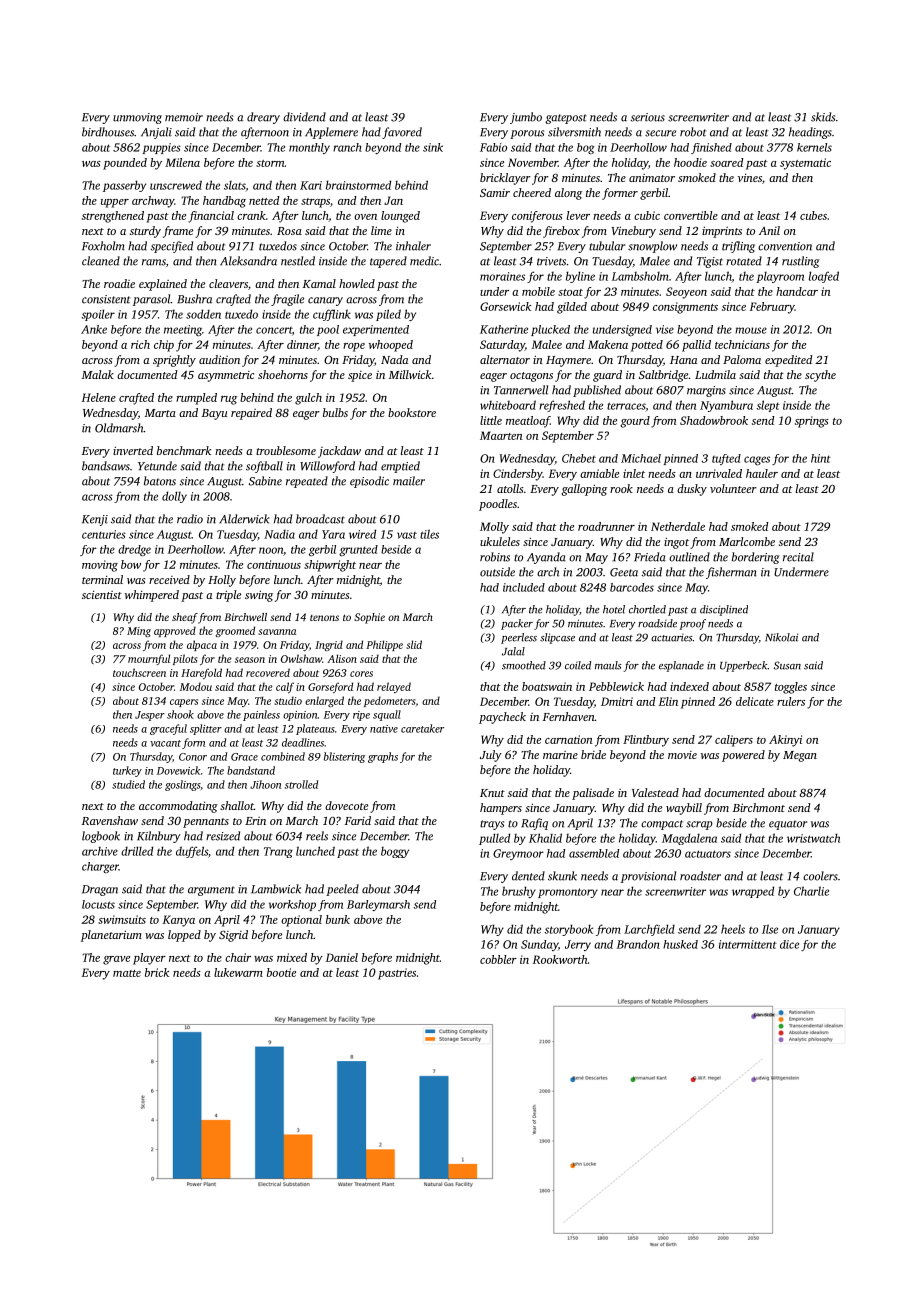 This screenshot has height=1308, width=924. What do you see at coordinates (358, 820) in the screenshot?
I see `Farid` at bounding box center [358, 820].
